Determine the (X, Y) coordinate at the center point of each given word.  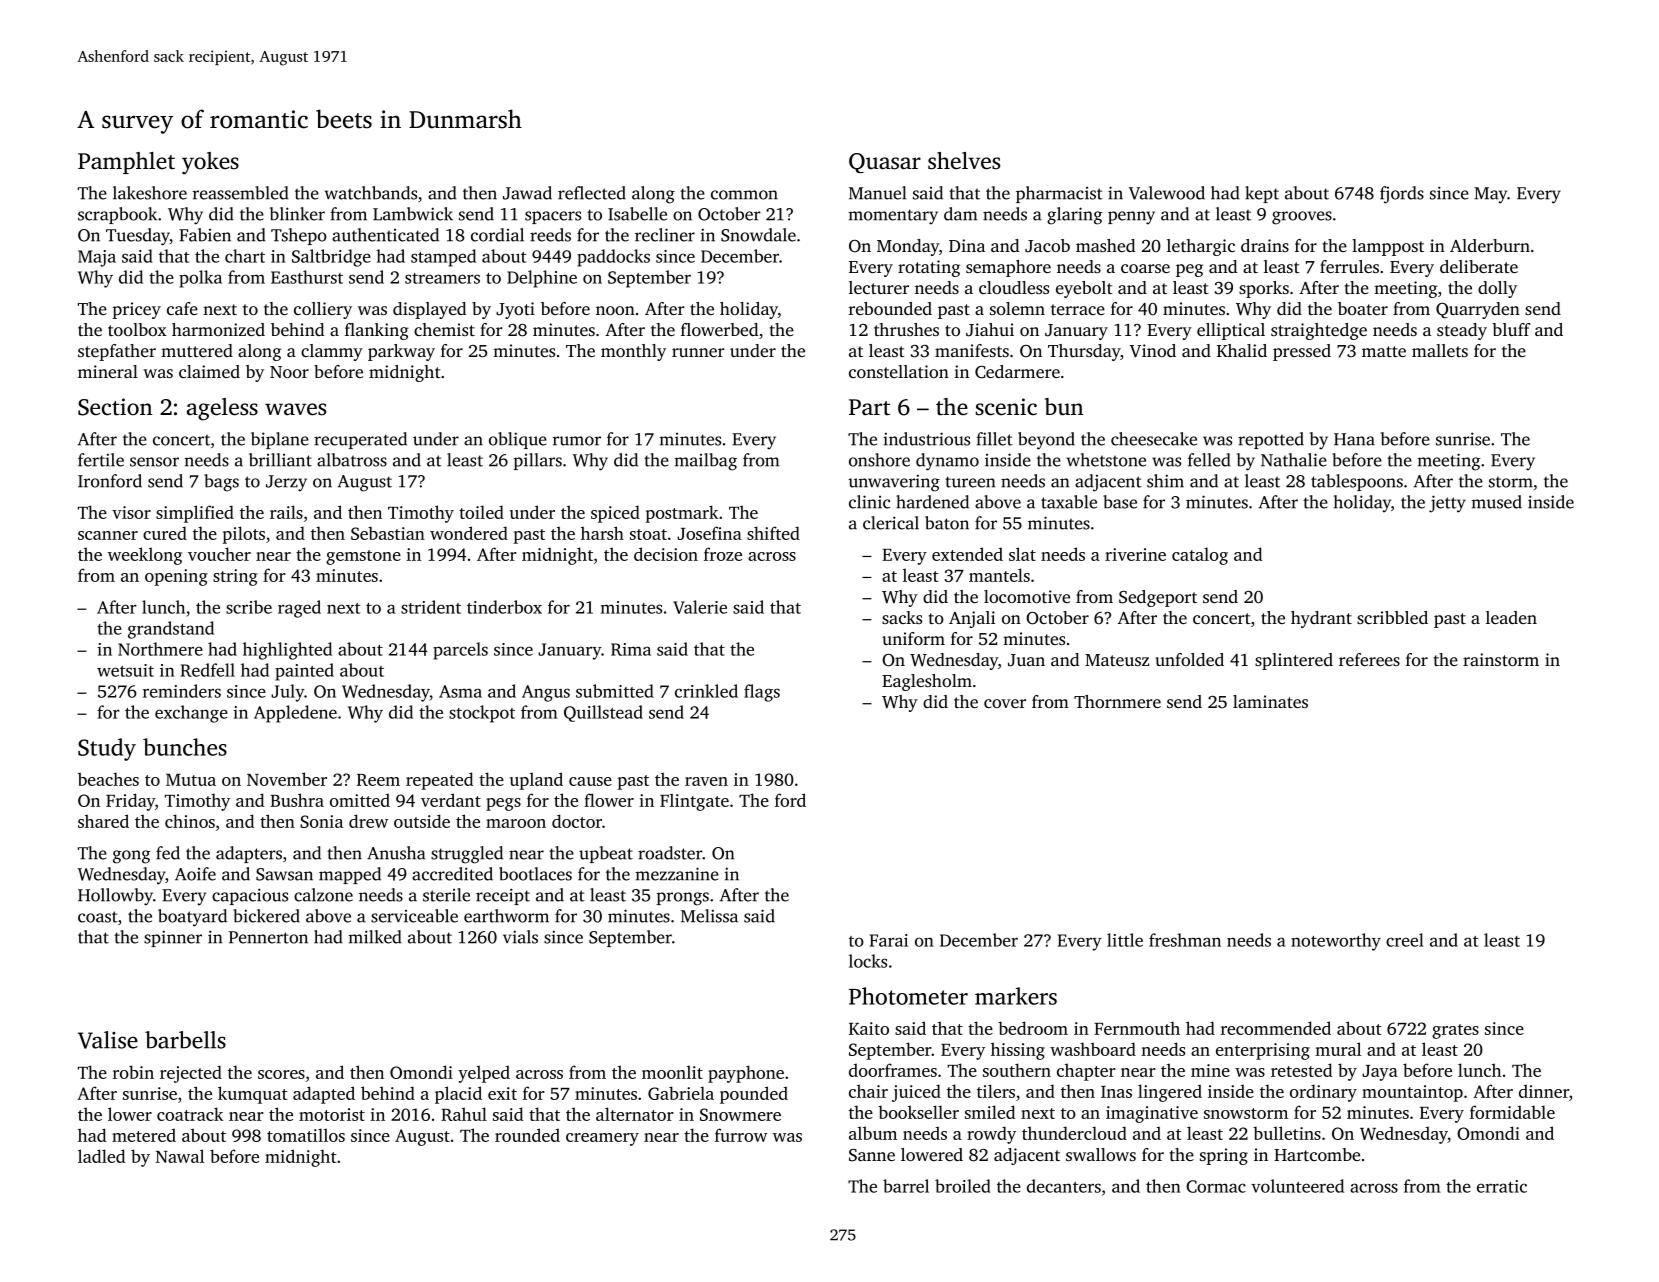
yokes (210, 163)
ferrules (1349, 266)
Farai (888, 940)
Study (107, 749)
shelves (964, 161)
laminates (1270, 701)
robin (133, 1072)
